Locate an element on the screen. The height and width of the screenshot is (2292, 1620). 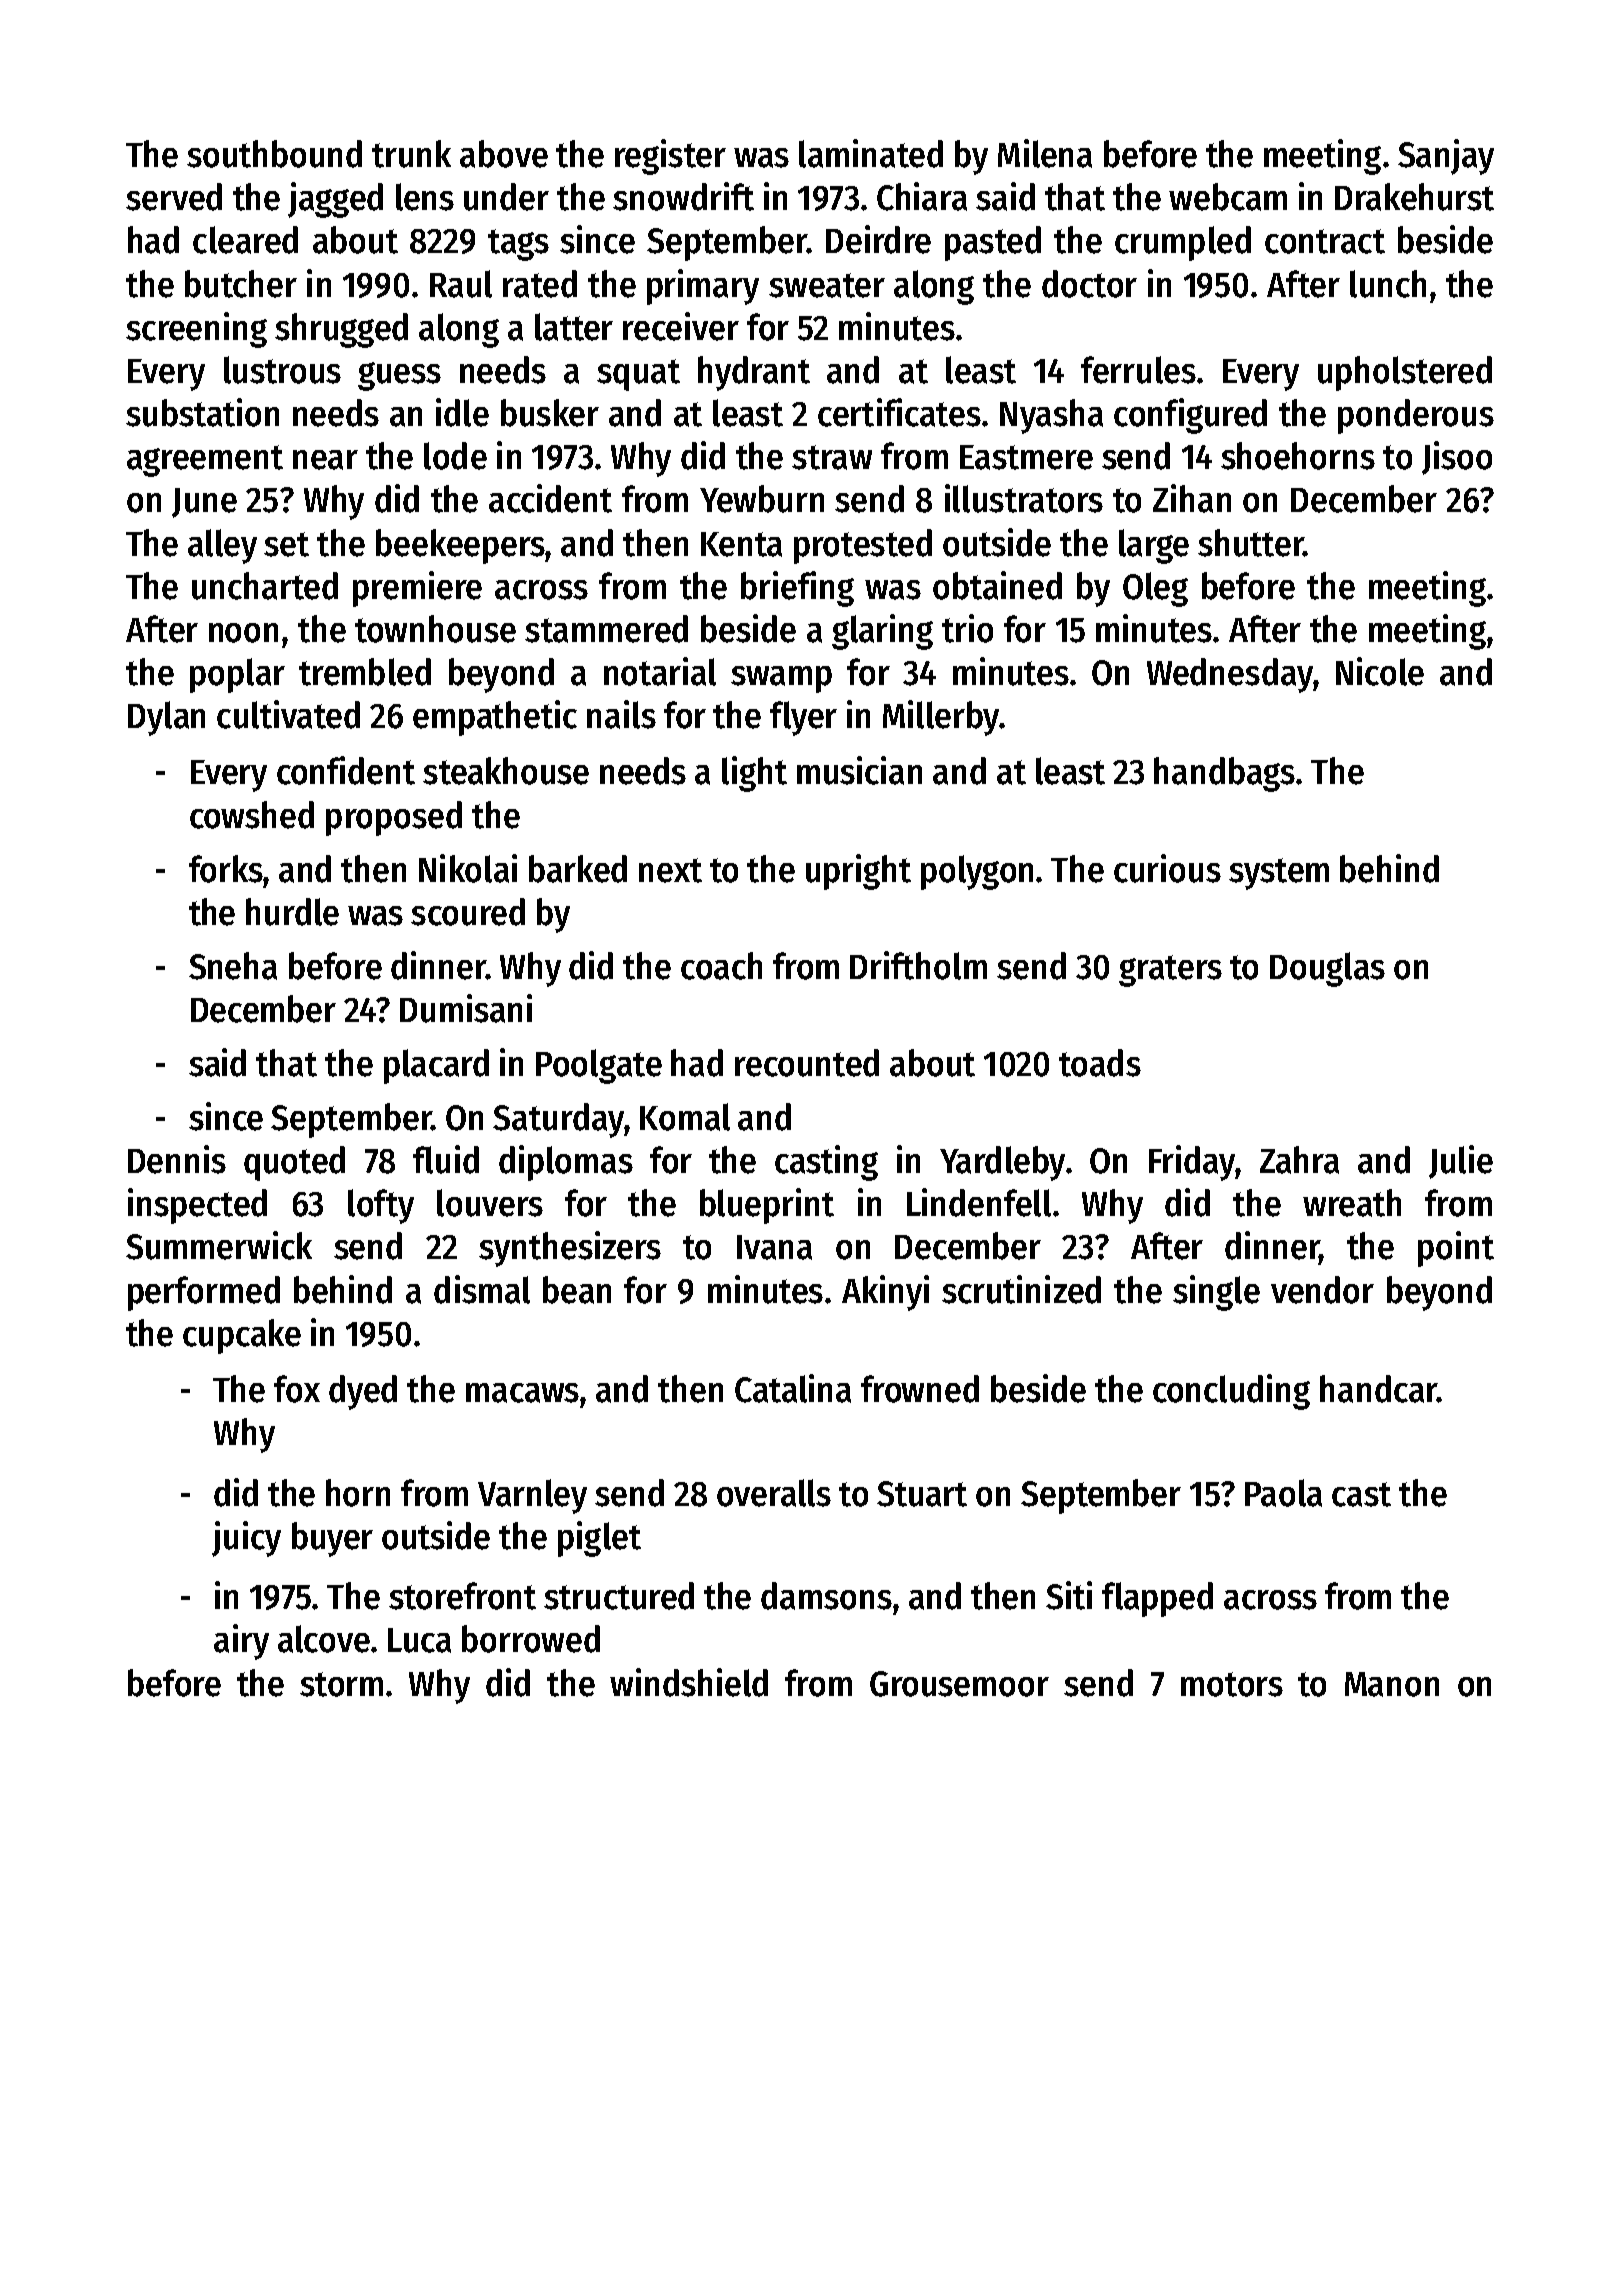
airy is located at coordinates (241, 1642).
